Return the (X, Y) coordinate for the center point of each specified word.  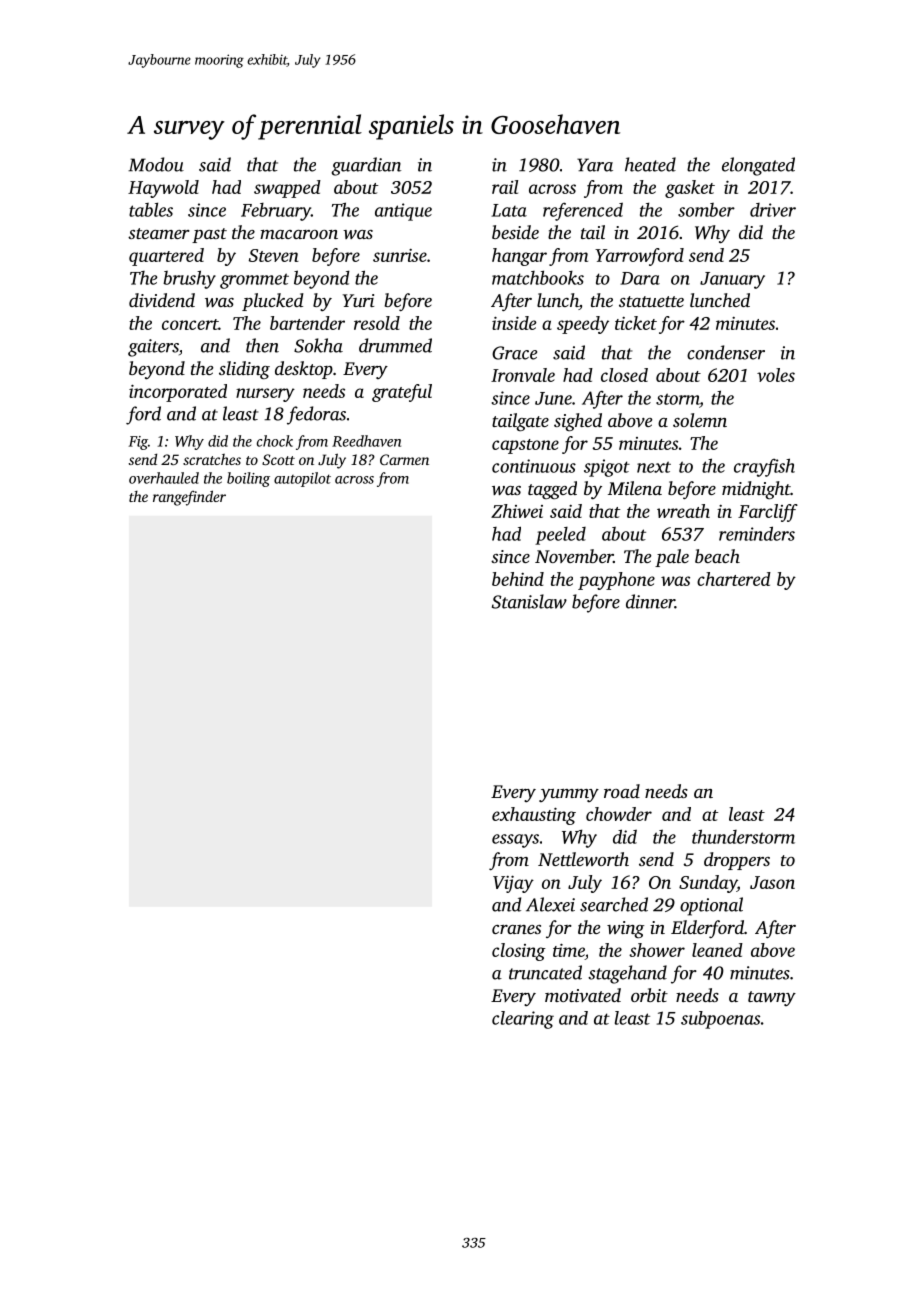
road (622, 791)
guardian (366, 166)
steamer (159, 233)
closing (519, 952)
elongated (758, 166)
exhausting (534, 816)
